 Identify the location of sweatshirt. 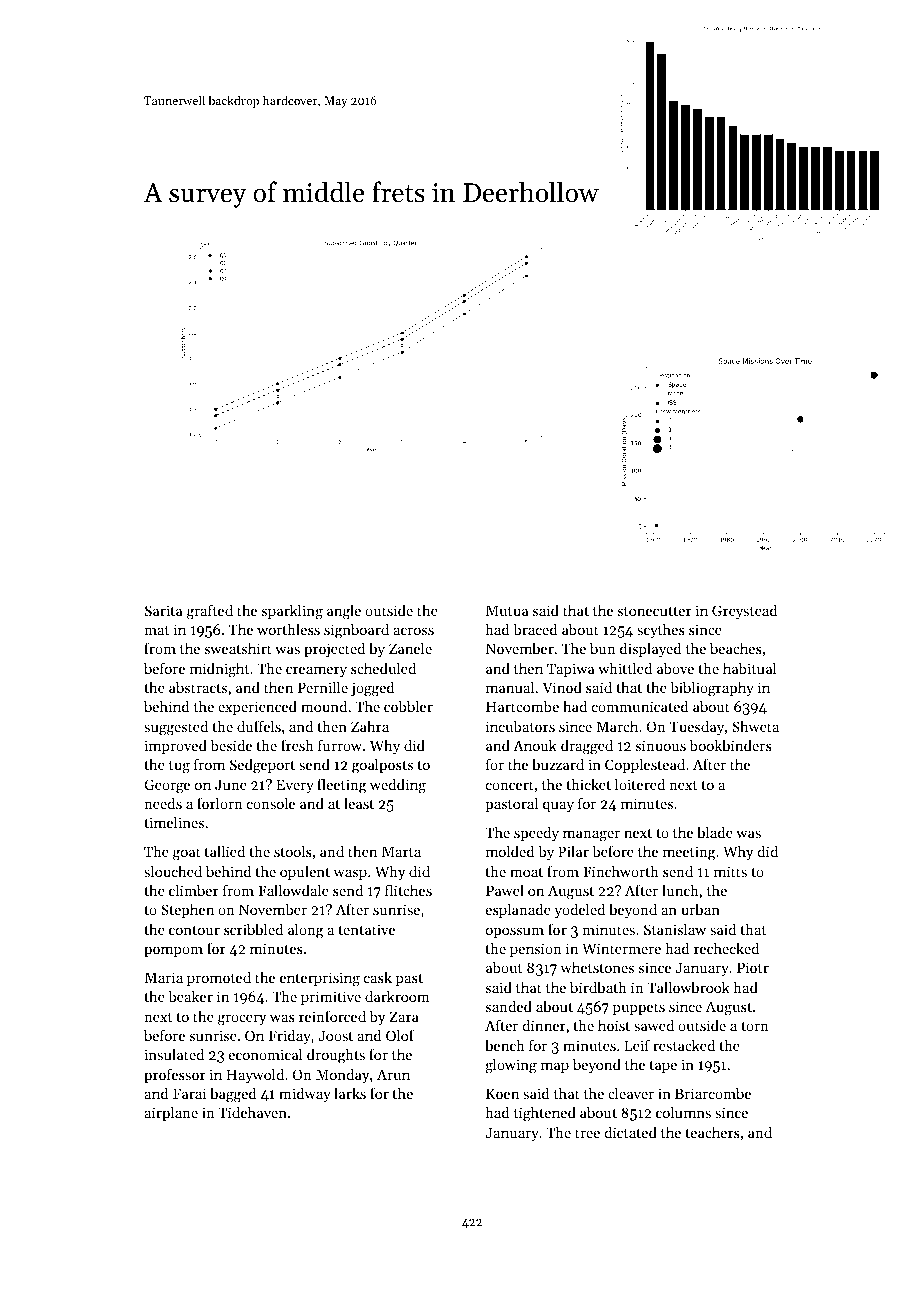
(238, 648).
